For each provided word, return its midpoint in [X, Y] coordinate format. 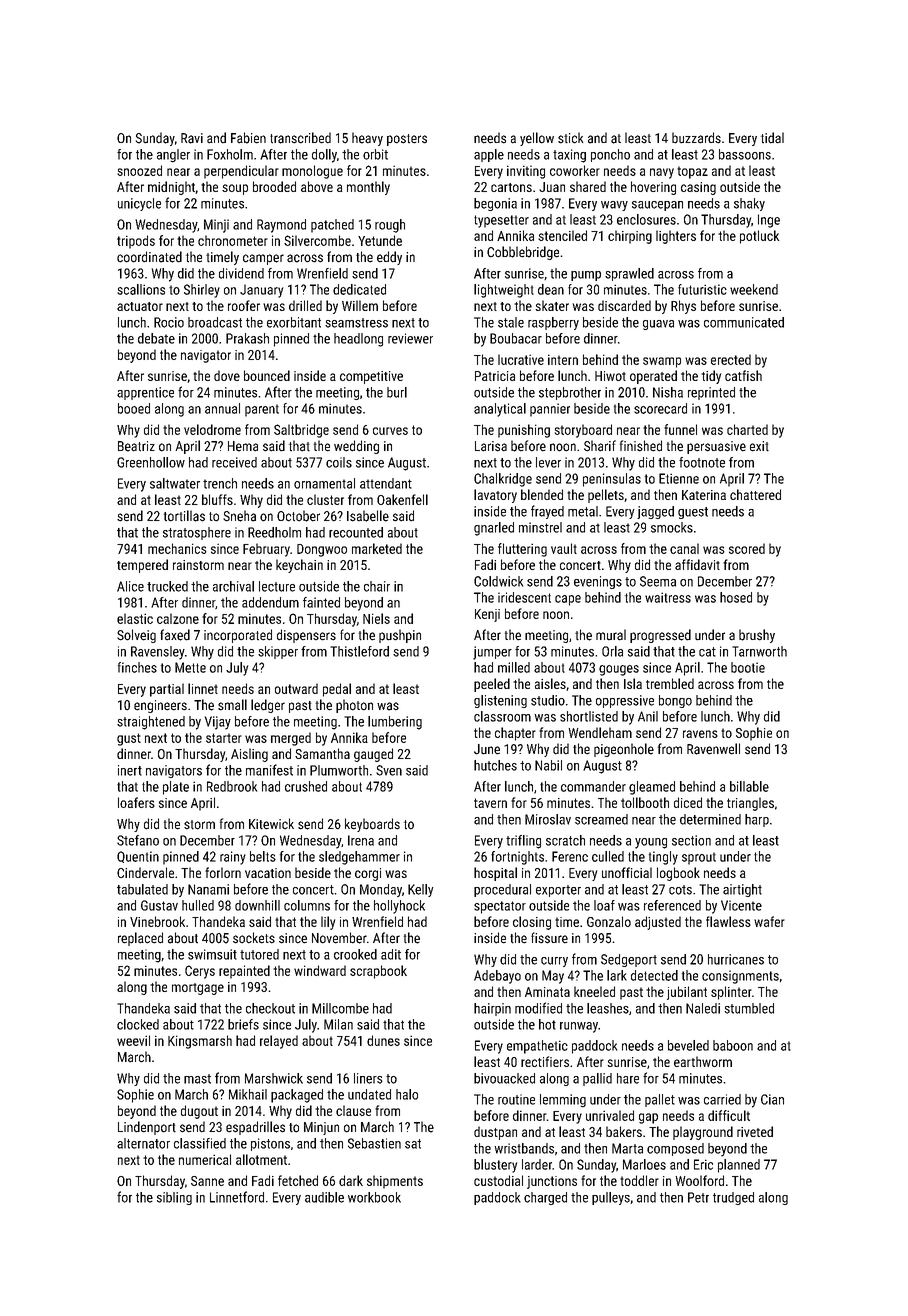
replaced [140, 939]
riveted [755, 1131]
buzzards [696, 138]
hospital [495, 874]
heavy [367, 139]
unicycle [139, 204]
